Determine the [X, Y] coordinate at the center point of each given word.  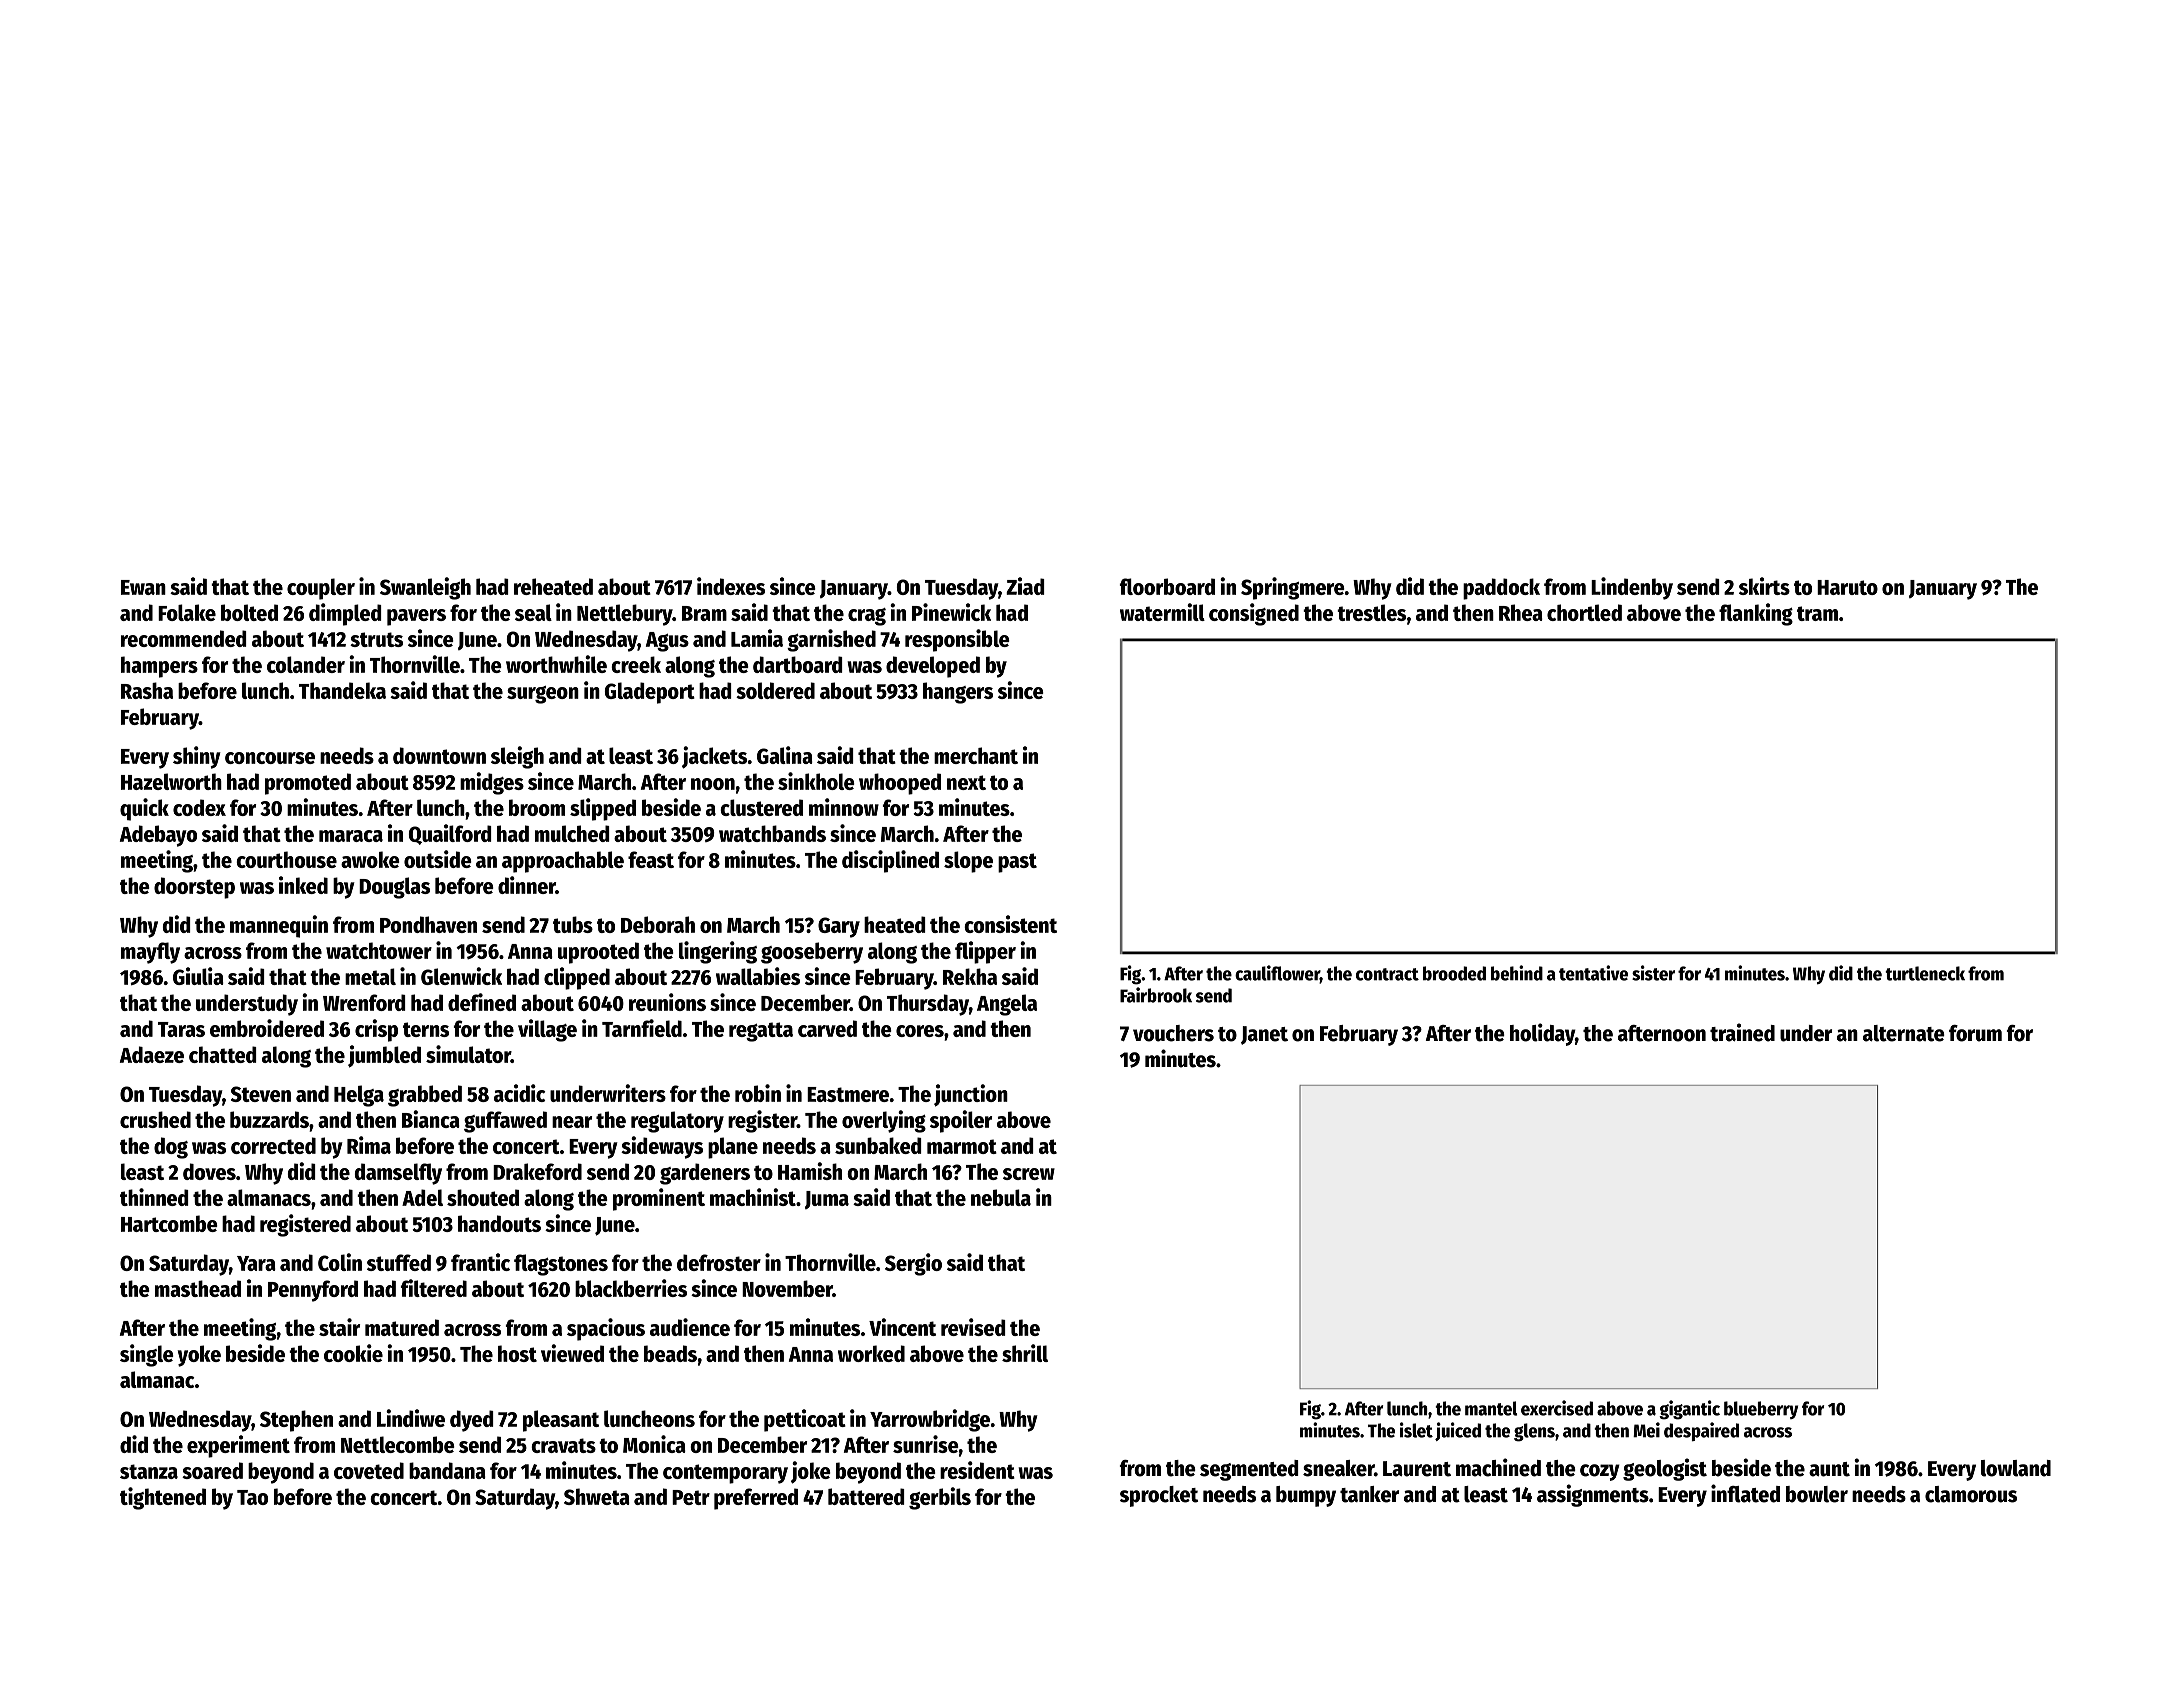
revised [973, 1327]
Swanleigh [425, 588]
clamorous [1971, 1494]
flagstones [561, 1265]
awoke [370, 859]
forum [1975, 1033]
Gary [839, 927]
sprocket [1159, 1496]
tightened [163, 1498]
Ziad [1025, 586]
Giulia [198, 976]
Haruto [1847, 587]
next [966, 782]
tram [1817, 613]
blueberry [1761, 1410]
